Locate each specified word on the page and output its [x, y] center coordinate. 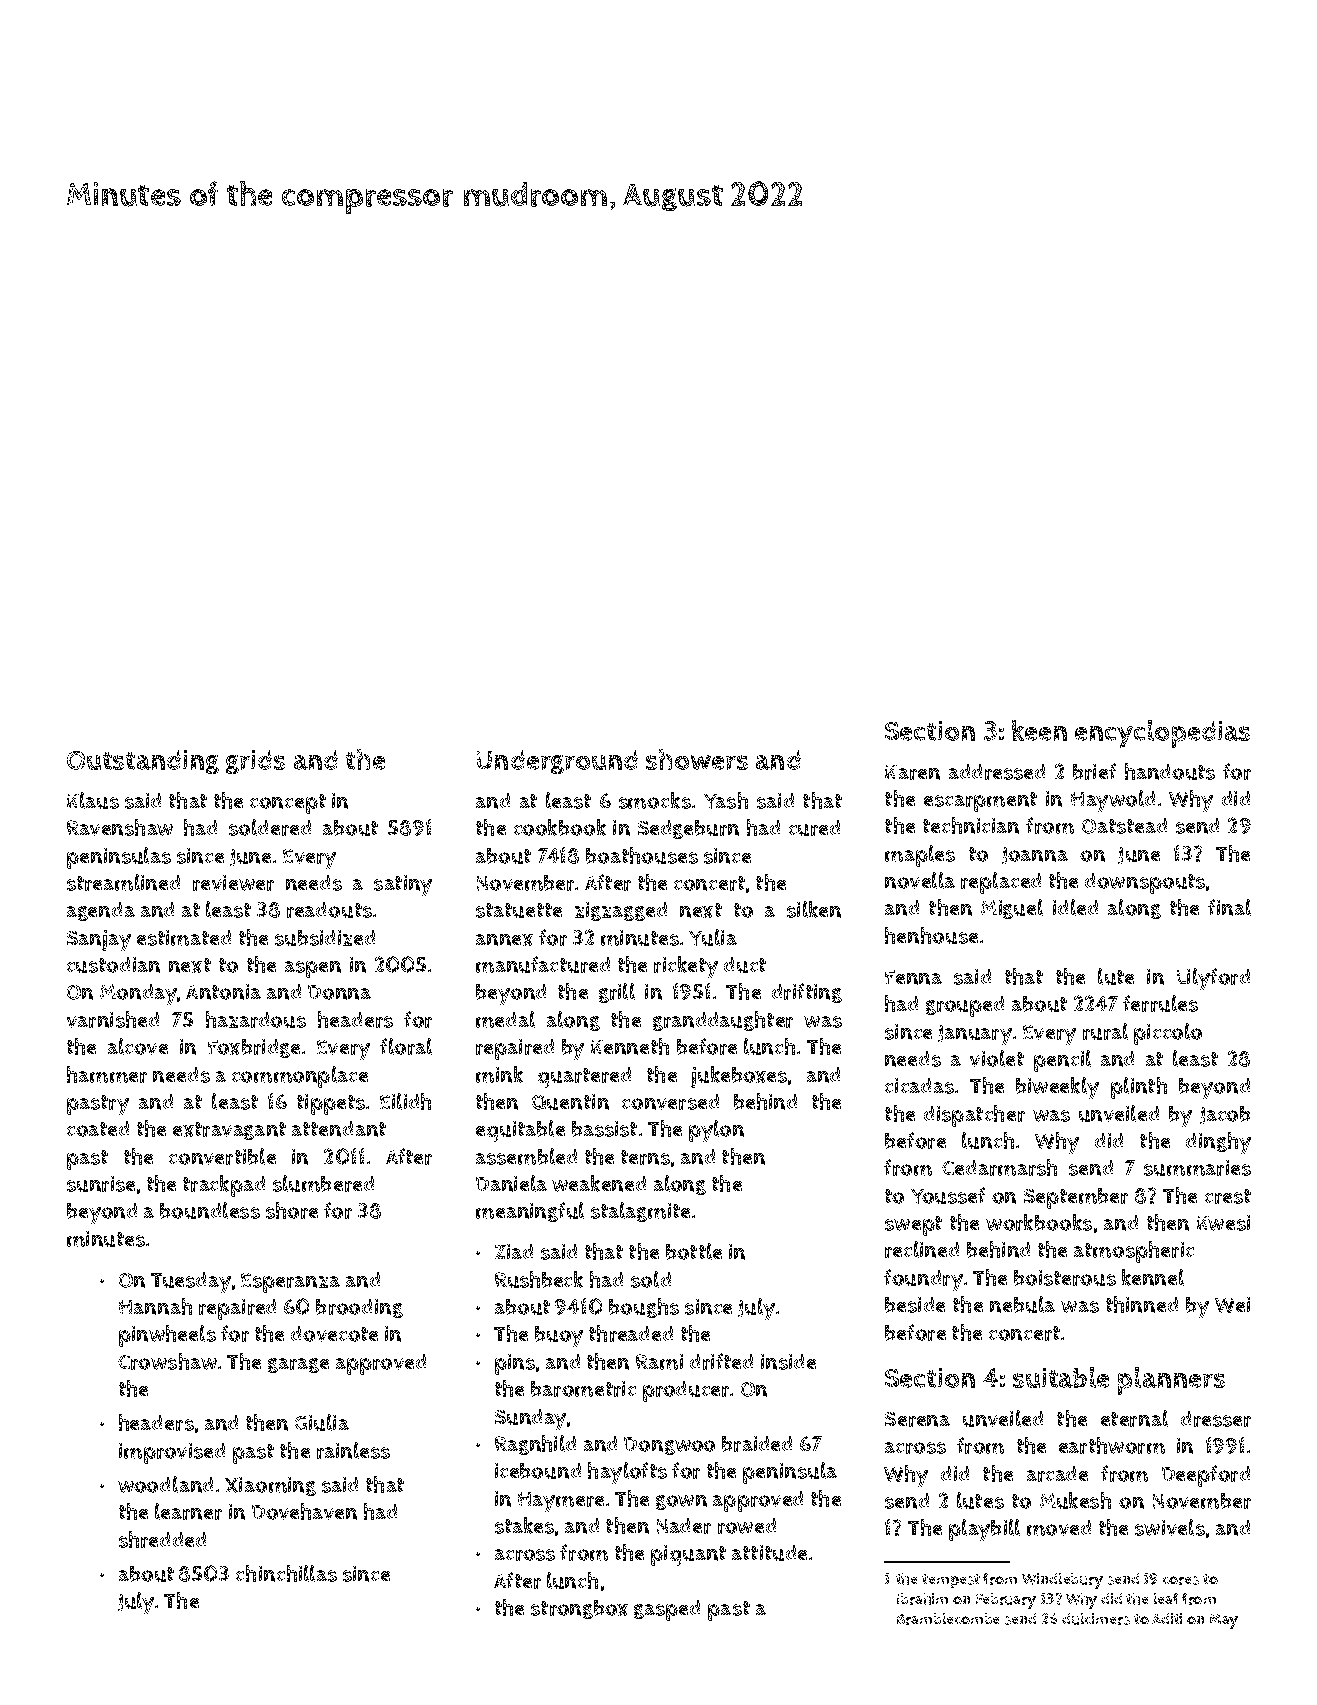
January [975, 1035]
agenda [101, 911]
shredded [162, 1539]
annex [504, 940]
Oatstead [1124, 826]
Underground [557, 762]
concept [288, 804]
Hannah [155, 1306]
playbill [984, 1530]
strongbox [579, 1609]
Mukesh [1075, 1500]
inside [788, 1362]
